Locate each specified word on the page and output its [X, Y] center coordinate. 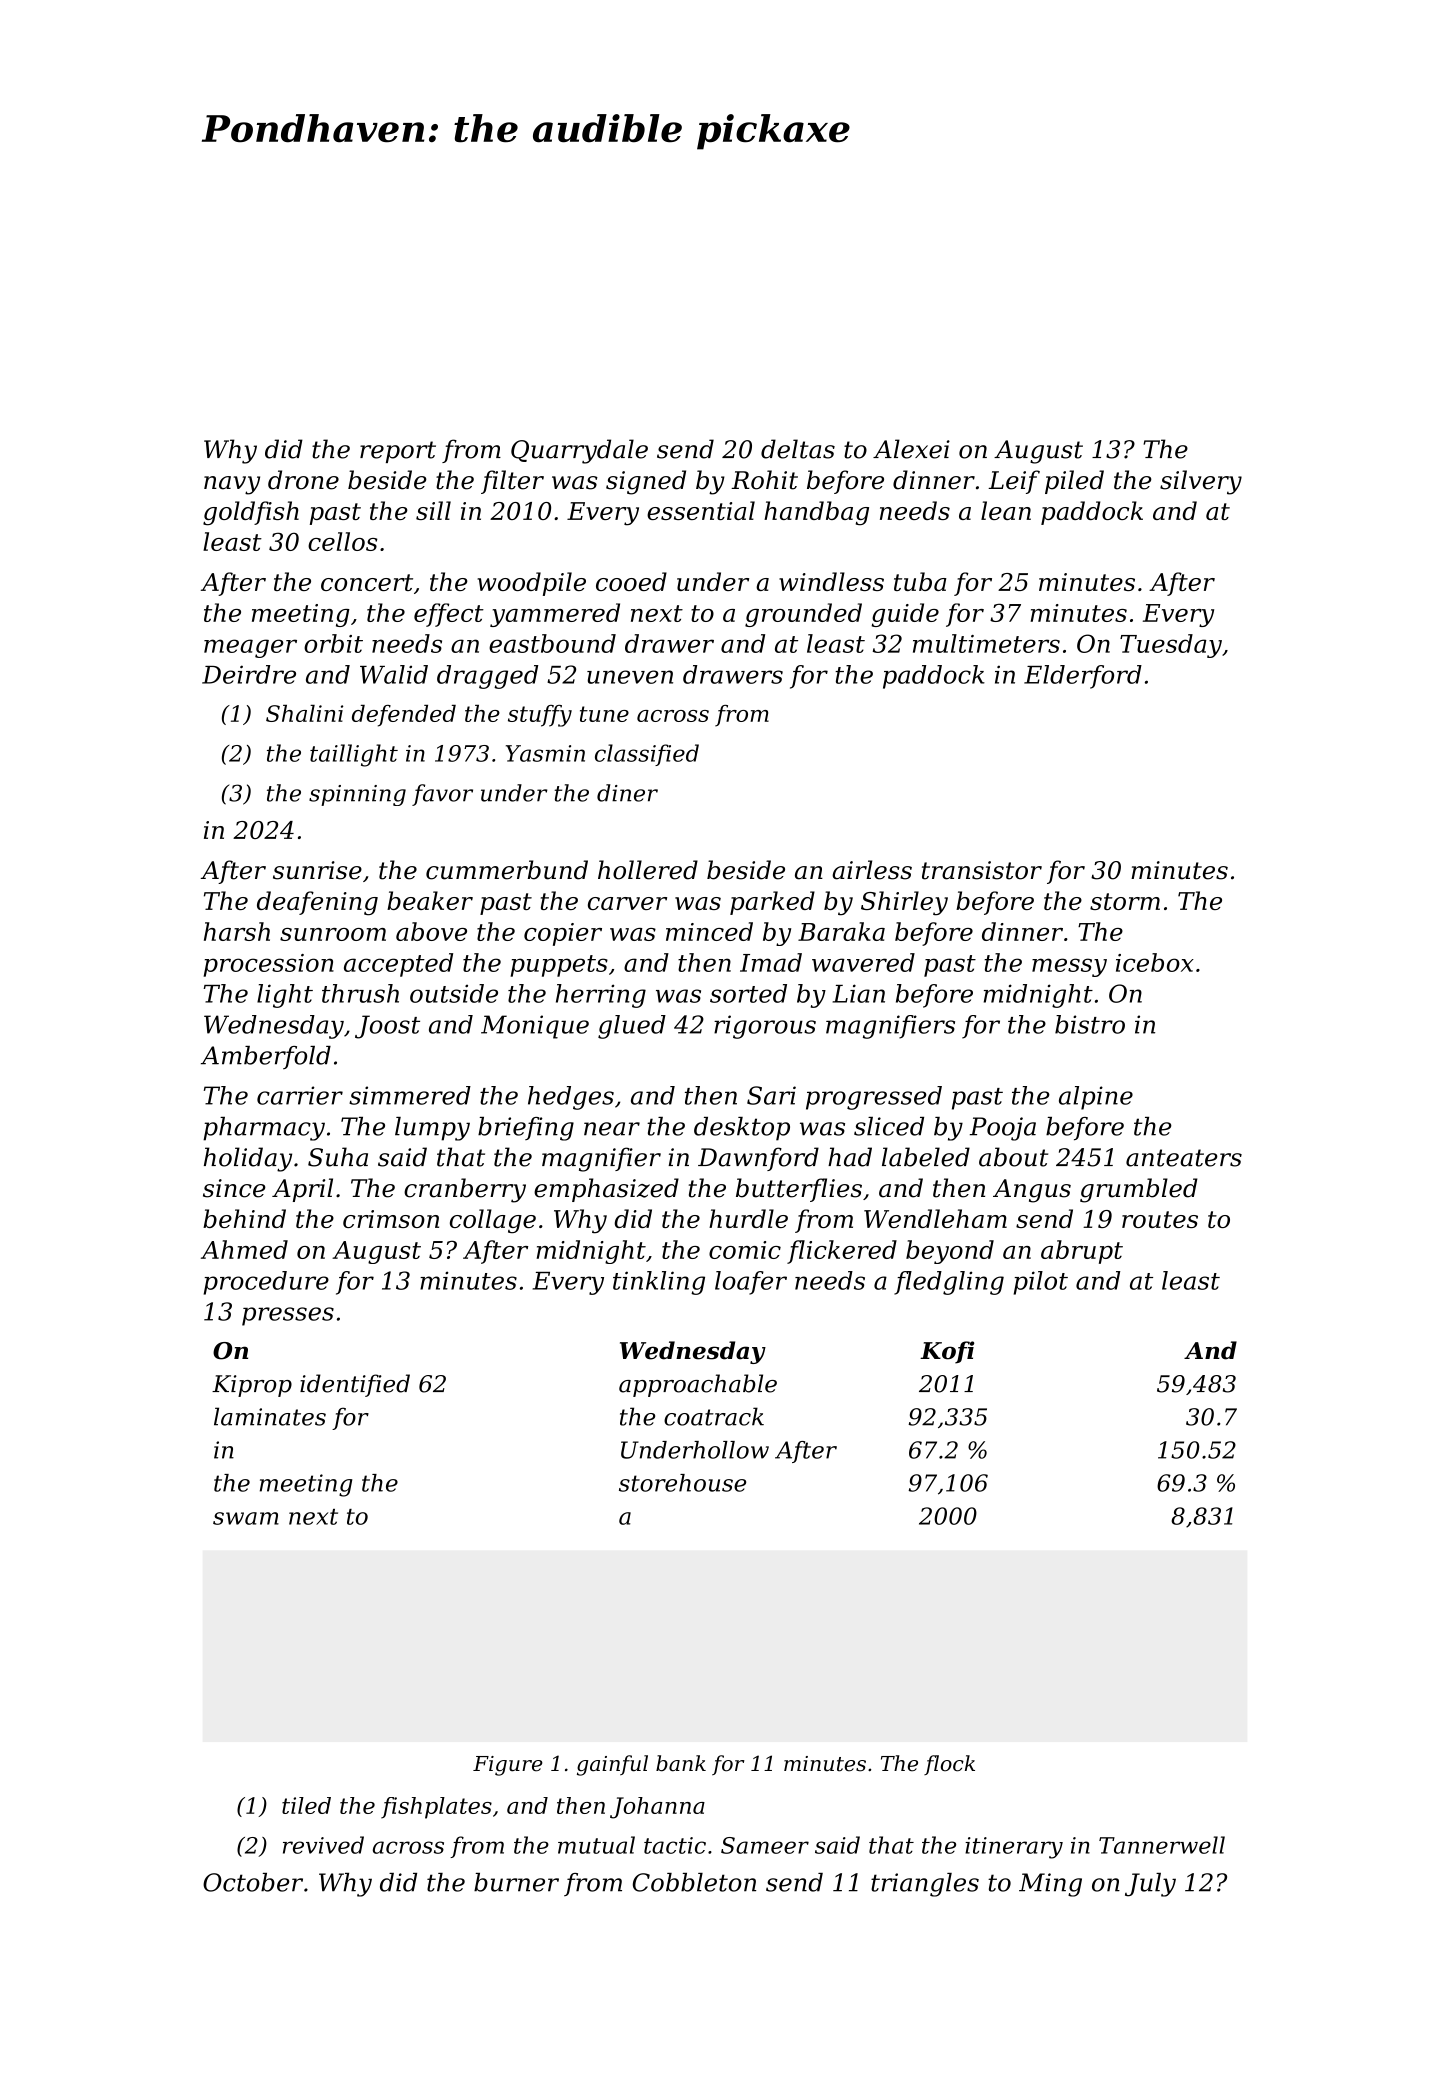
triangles [925, 1885]
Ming [1050, 1885]
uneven [630, 677]
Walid [394, 674]
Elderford [1083, 677]
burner [516, 1882]
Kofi [947, 1352]
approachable [698, 1385]
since [234, 1188]
